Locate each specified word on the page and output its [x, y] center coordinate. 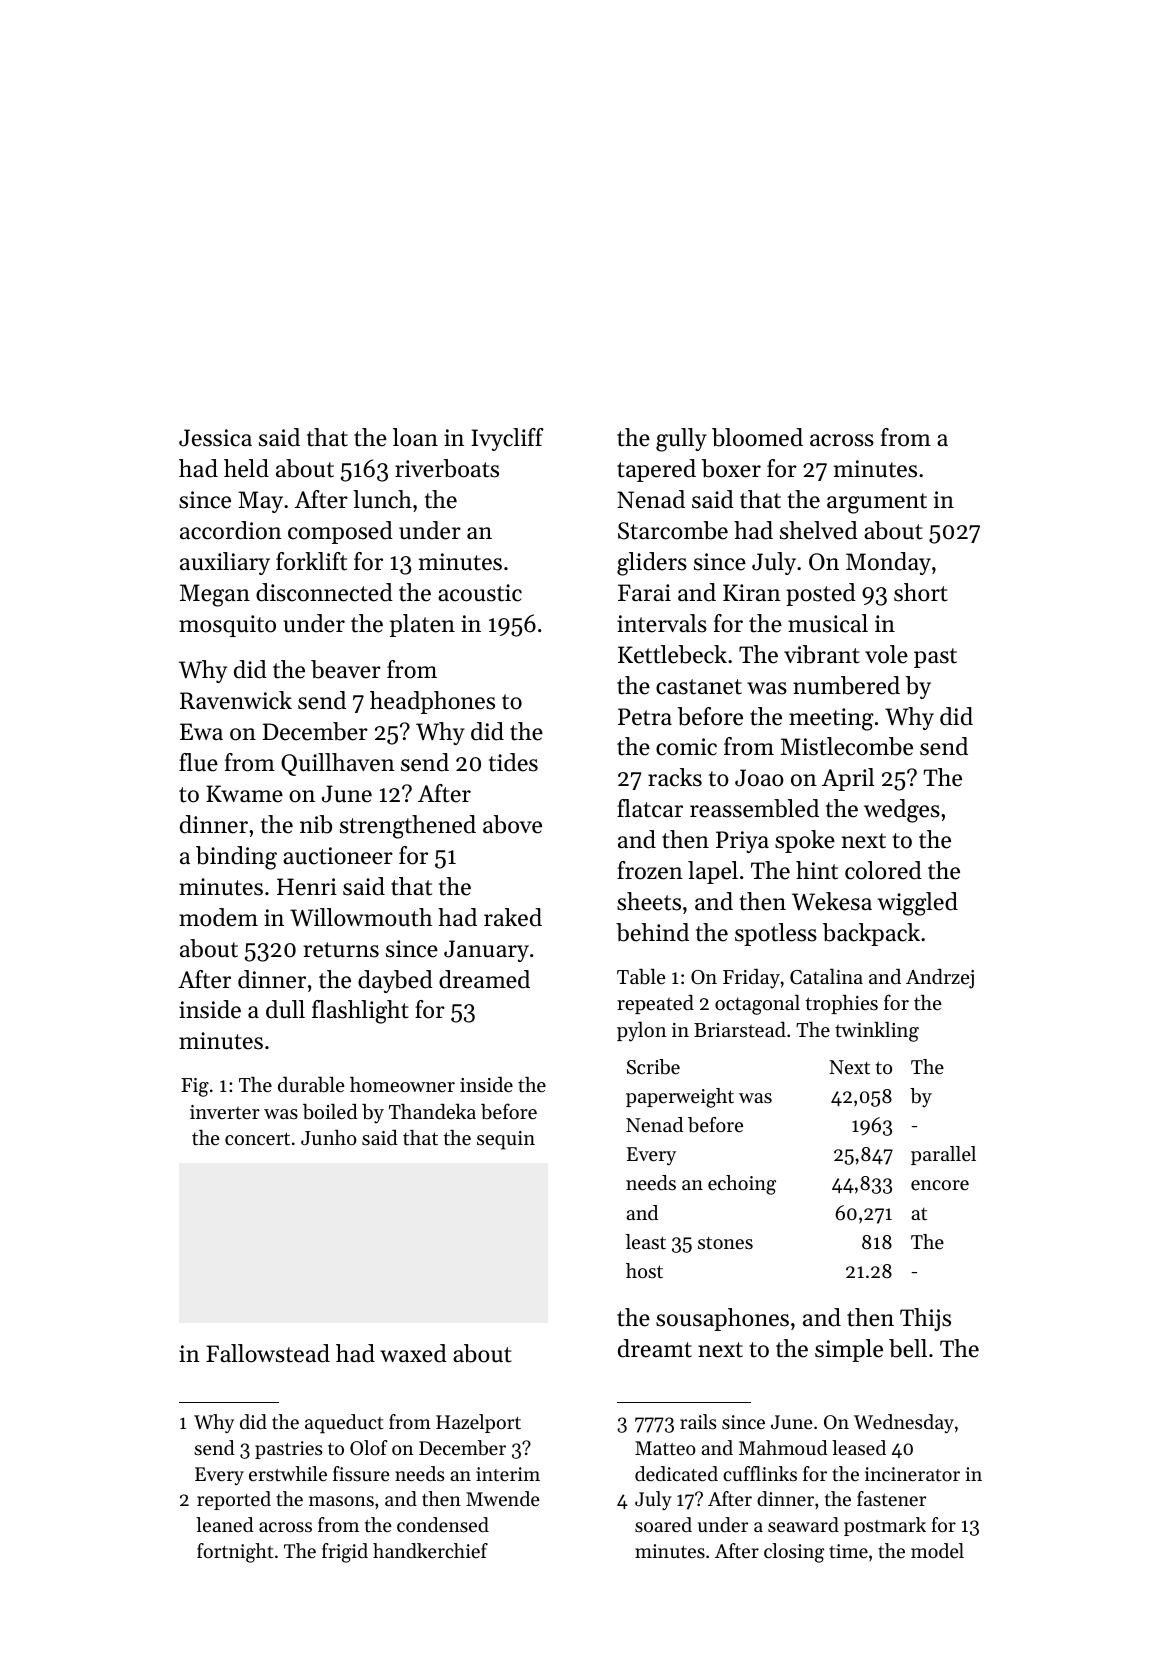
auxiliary [225, 563]
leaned [224, 1525]
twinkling [877, 1032]
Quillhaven [338, 764]
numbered [846, 685]
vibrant [822, 654]
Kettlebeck [672, 654]
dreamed [484, 979]
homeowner [402, 1084]
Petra [645, 717]
